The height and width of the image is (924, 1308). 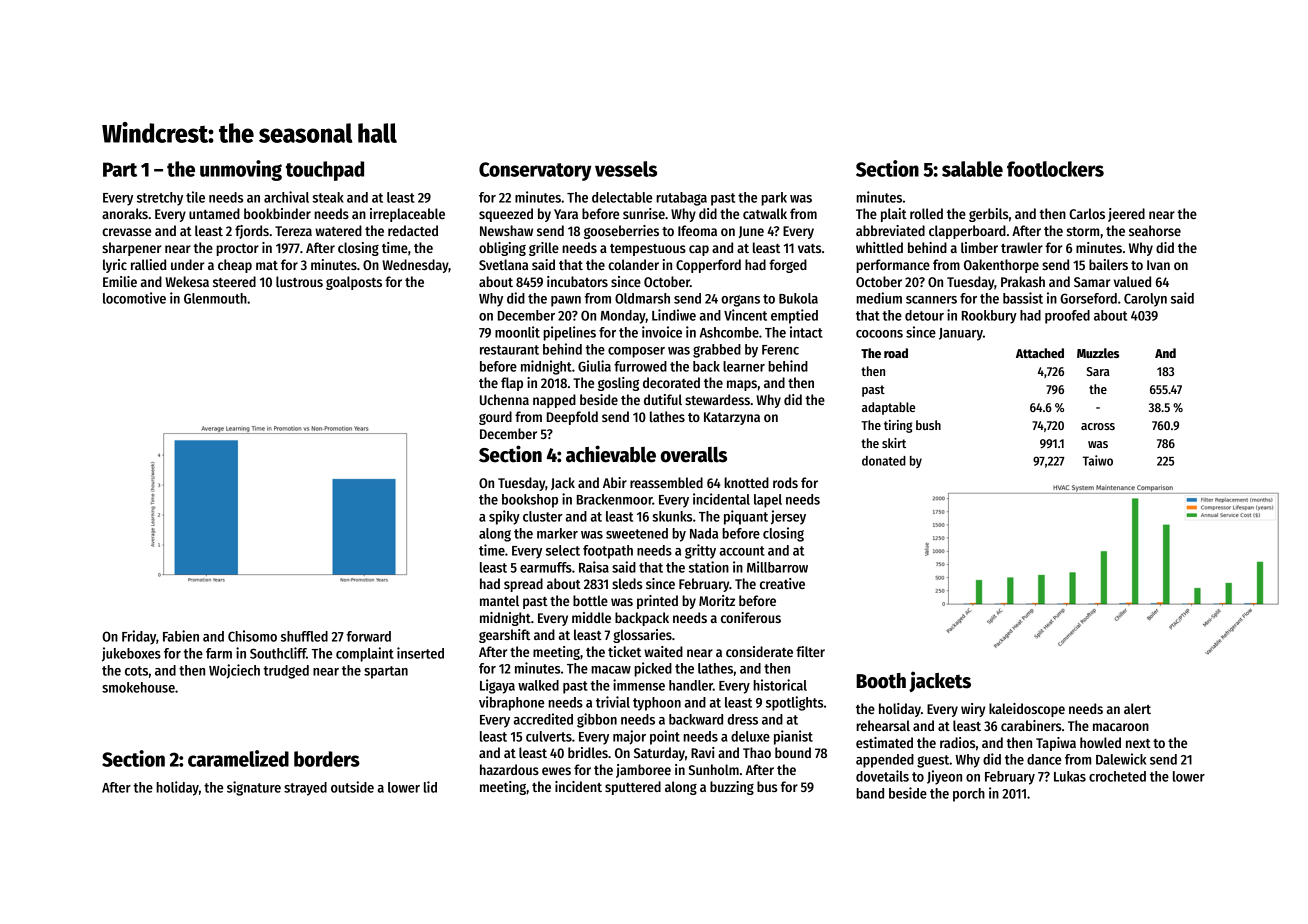 I want to click on band, so click(x=870, y=793).
